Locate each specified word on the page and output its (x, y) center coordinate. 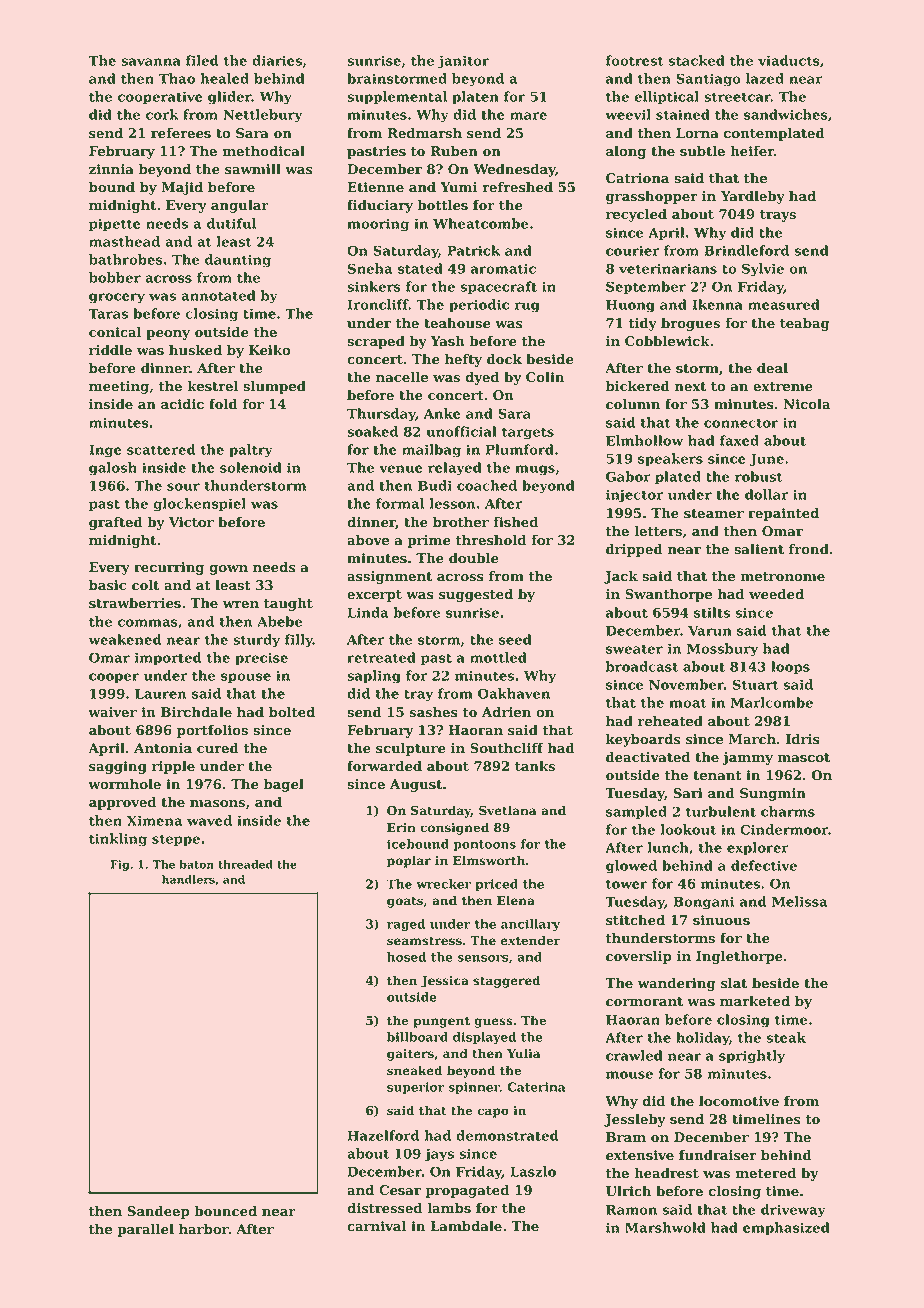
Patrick (473, 250)
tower (626, 884)
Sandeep (158, 1212)
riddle (110, 350)
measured (784, 304)
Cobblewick (667, 341)
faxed (739, 440)
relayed (455, 469)
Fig (119, 865)
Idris (803, 739)
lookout (688, 829)
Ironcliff (378, 304)
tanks (535, 766)
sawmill (253, 169)
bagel (284, 785)
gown (228, 570)
